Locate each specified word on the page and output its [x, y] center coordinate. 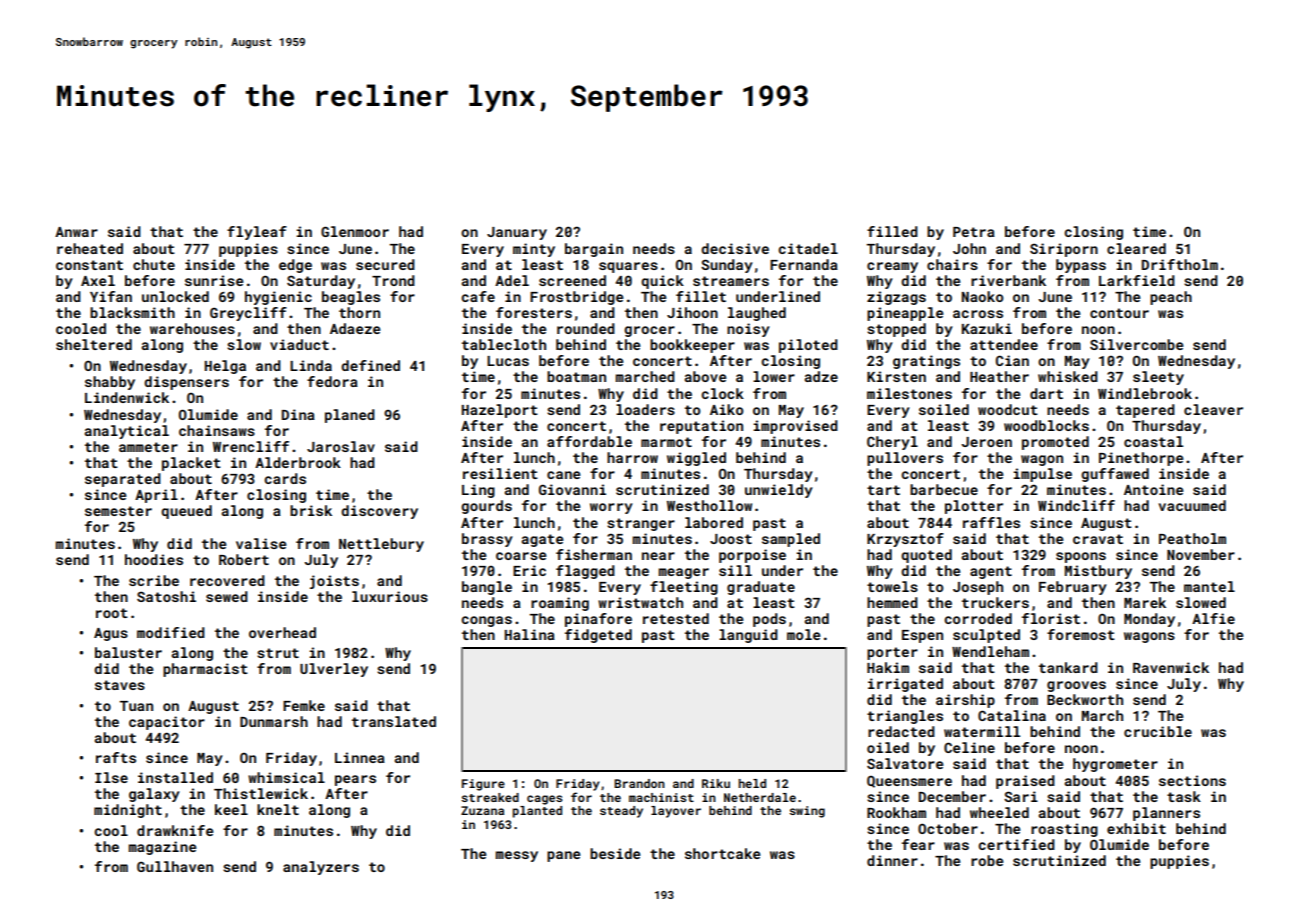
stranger [641, 524]
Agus [111, 634]
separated [123, 480]
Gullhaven [175, 866]
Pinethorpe [1141, 459]
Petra [974, 232]
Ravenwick [1171, 667]
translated [394, 721]
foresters [534, 312]
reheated [90, 248]
